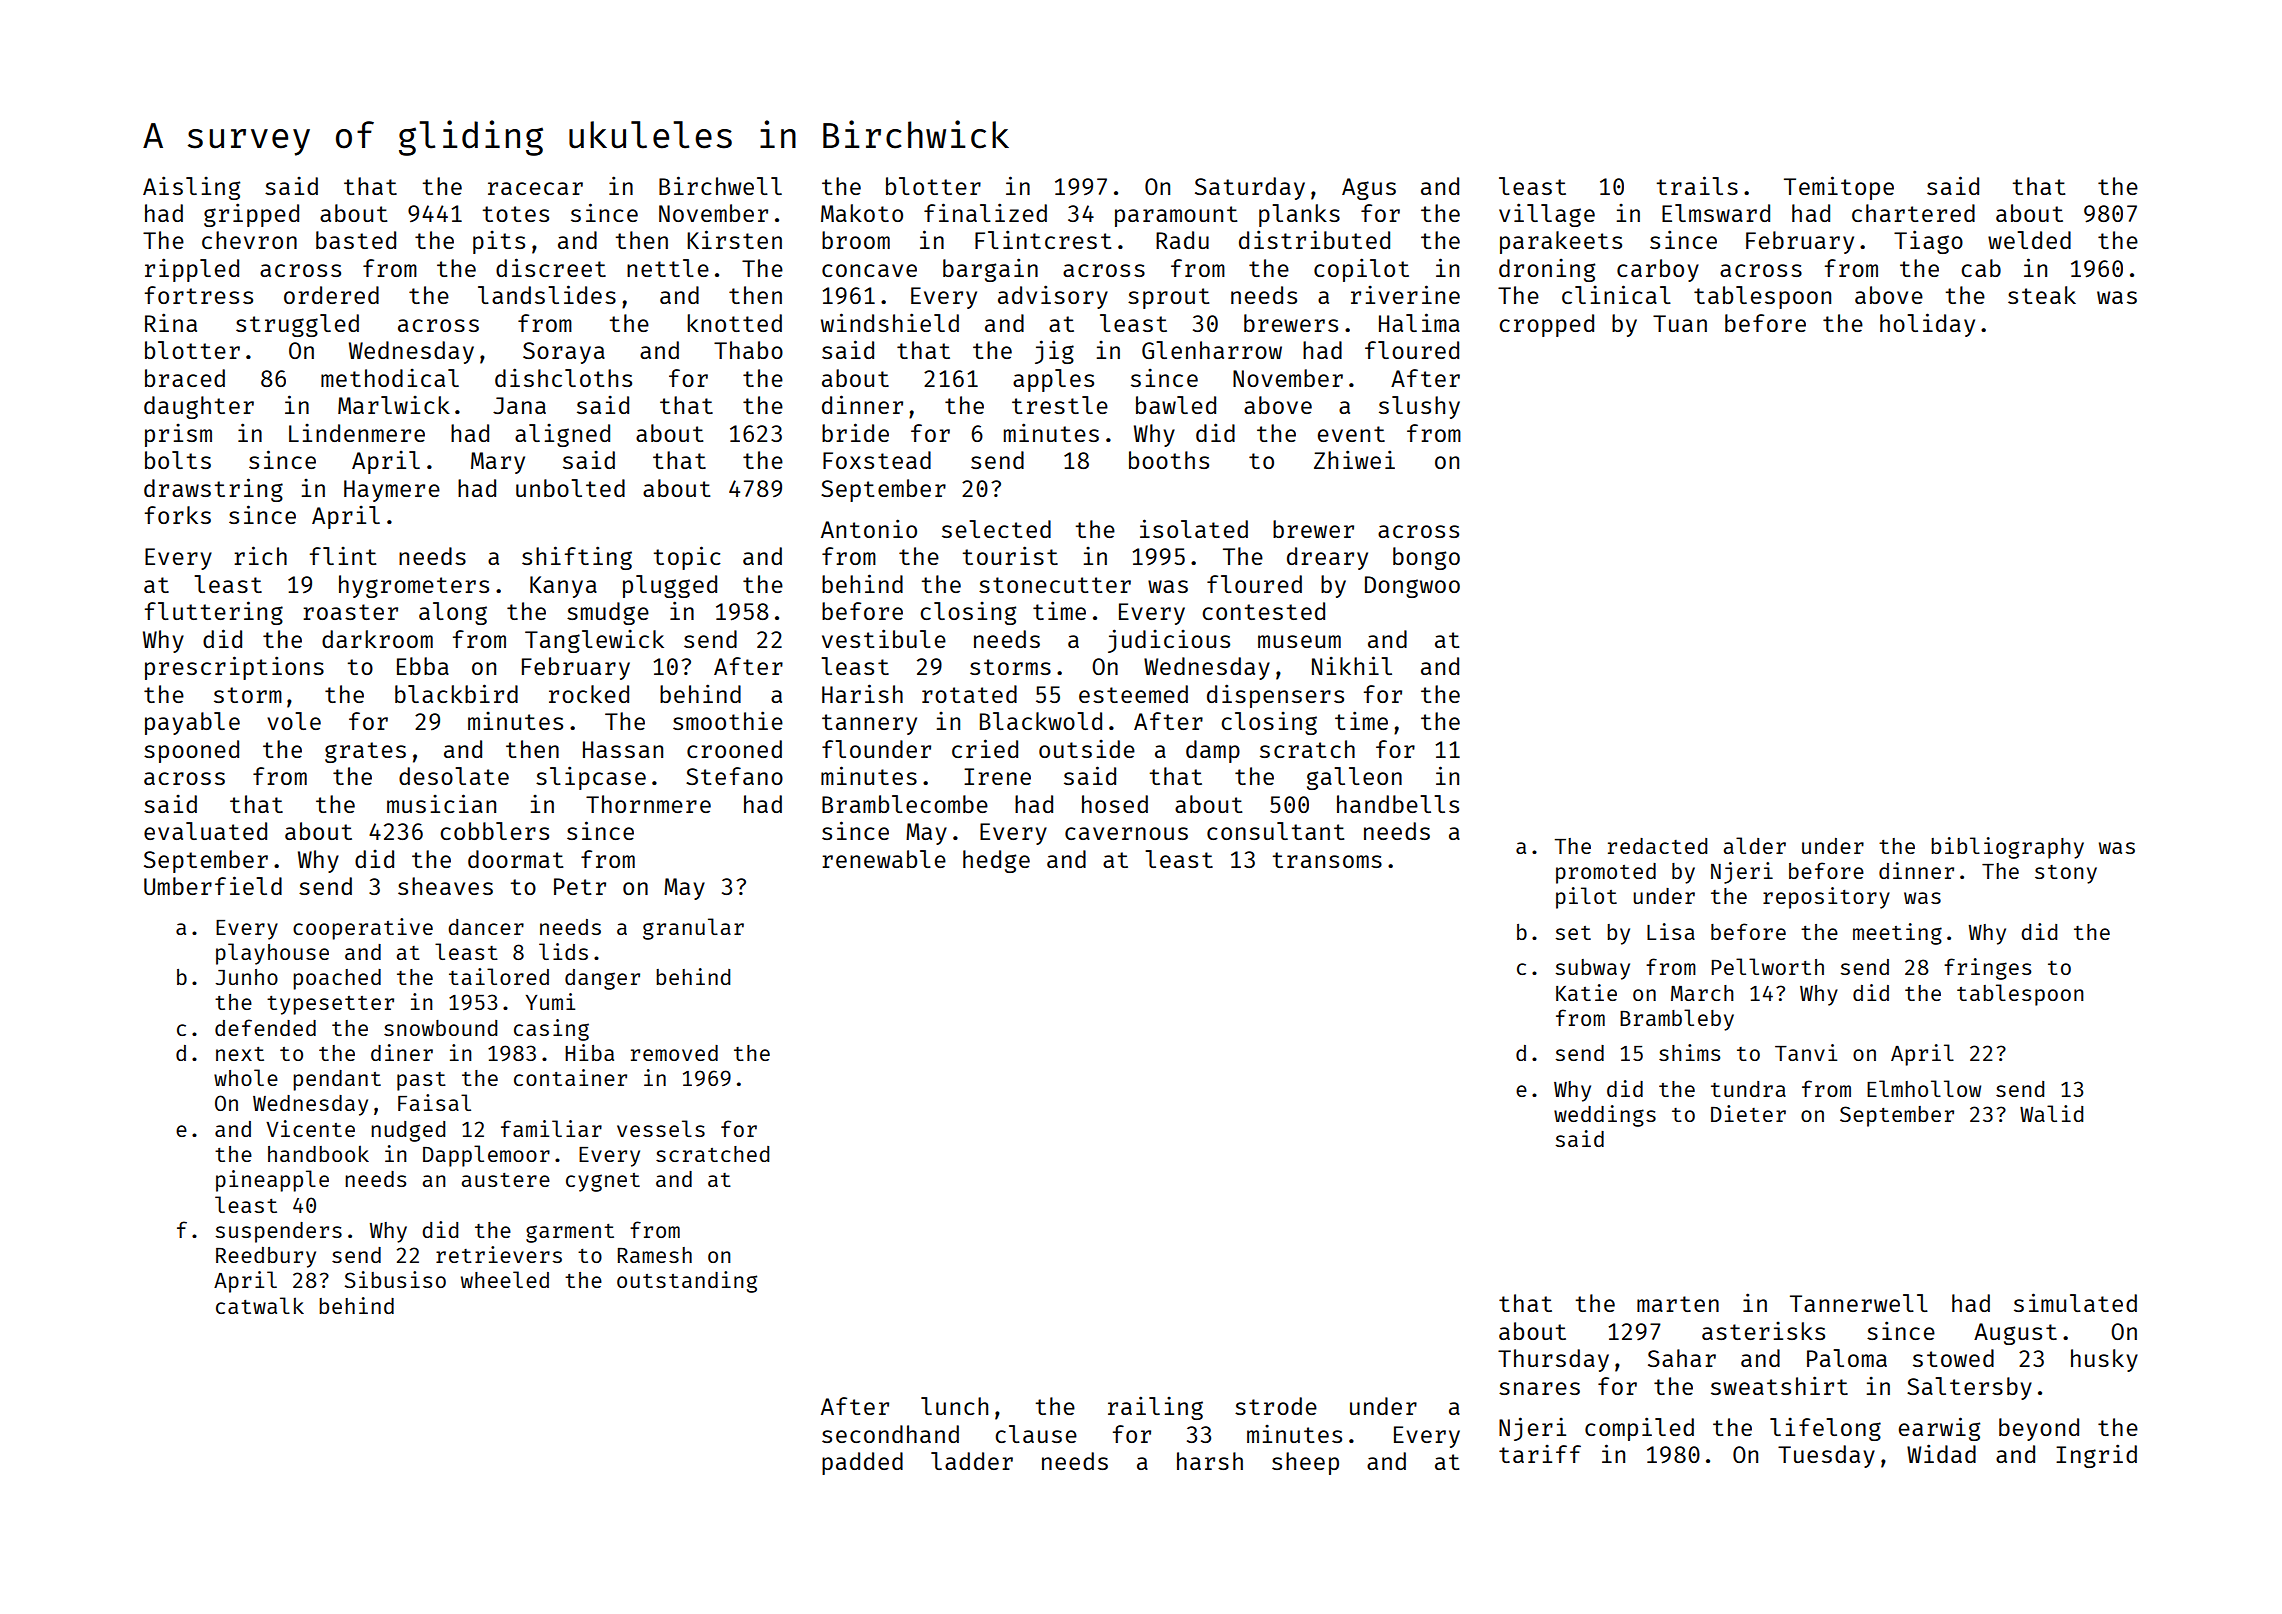  What do you see at coordinates (551, 1128) in the screenshot?
I see `familiar` at bounding box center [551, 1128].
